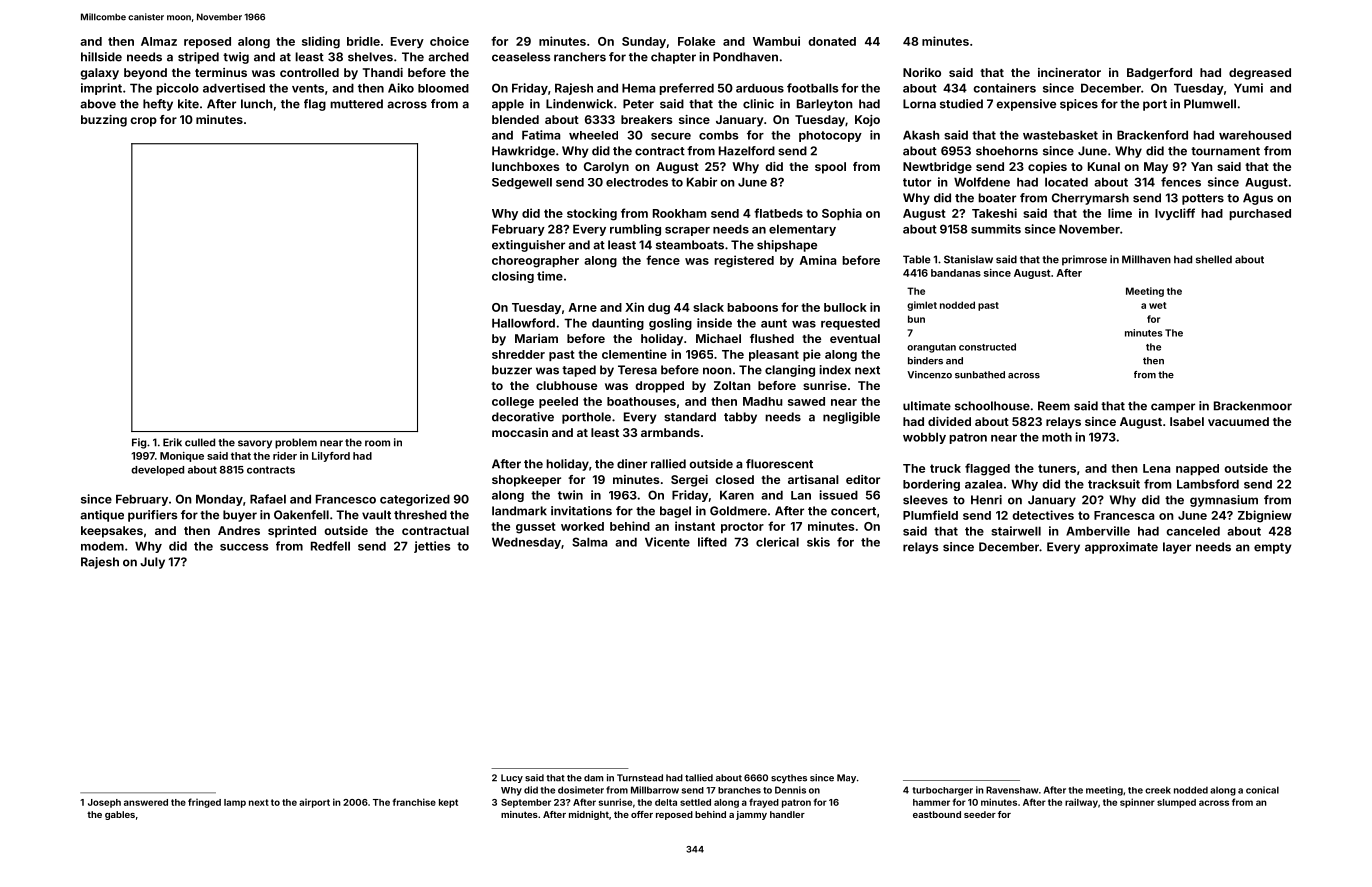  Describe the element at coordinates (104, 803) in the document. I see `Joseph` at that location.
